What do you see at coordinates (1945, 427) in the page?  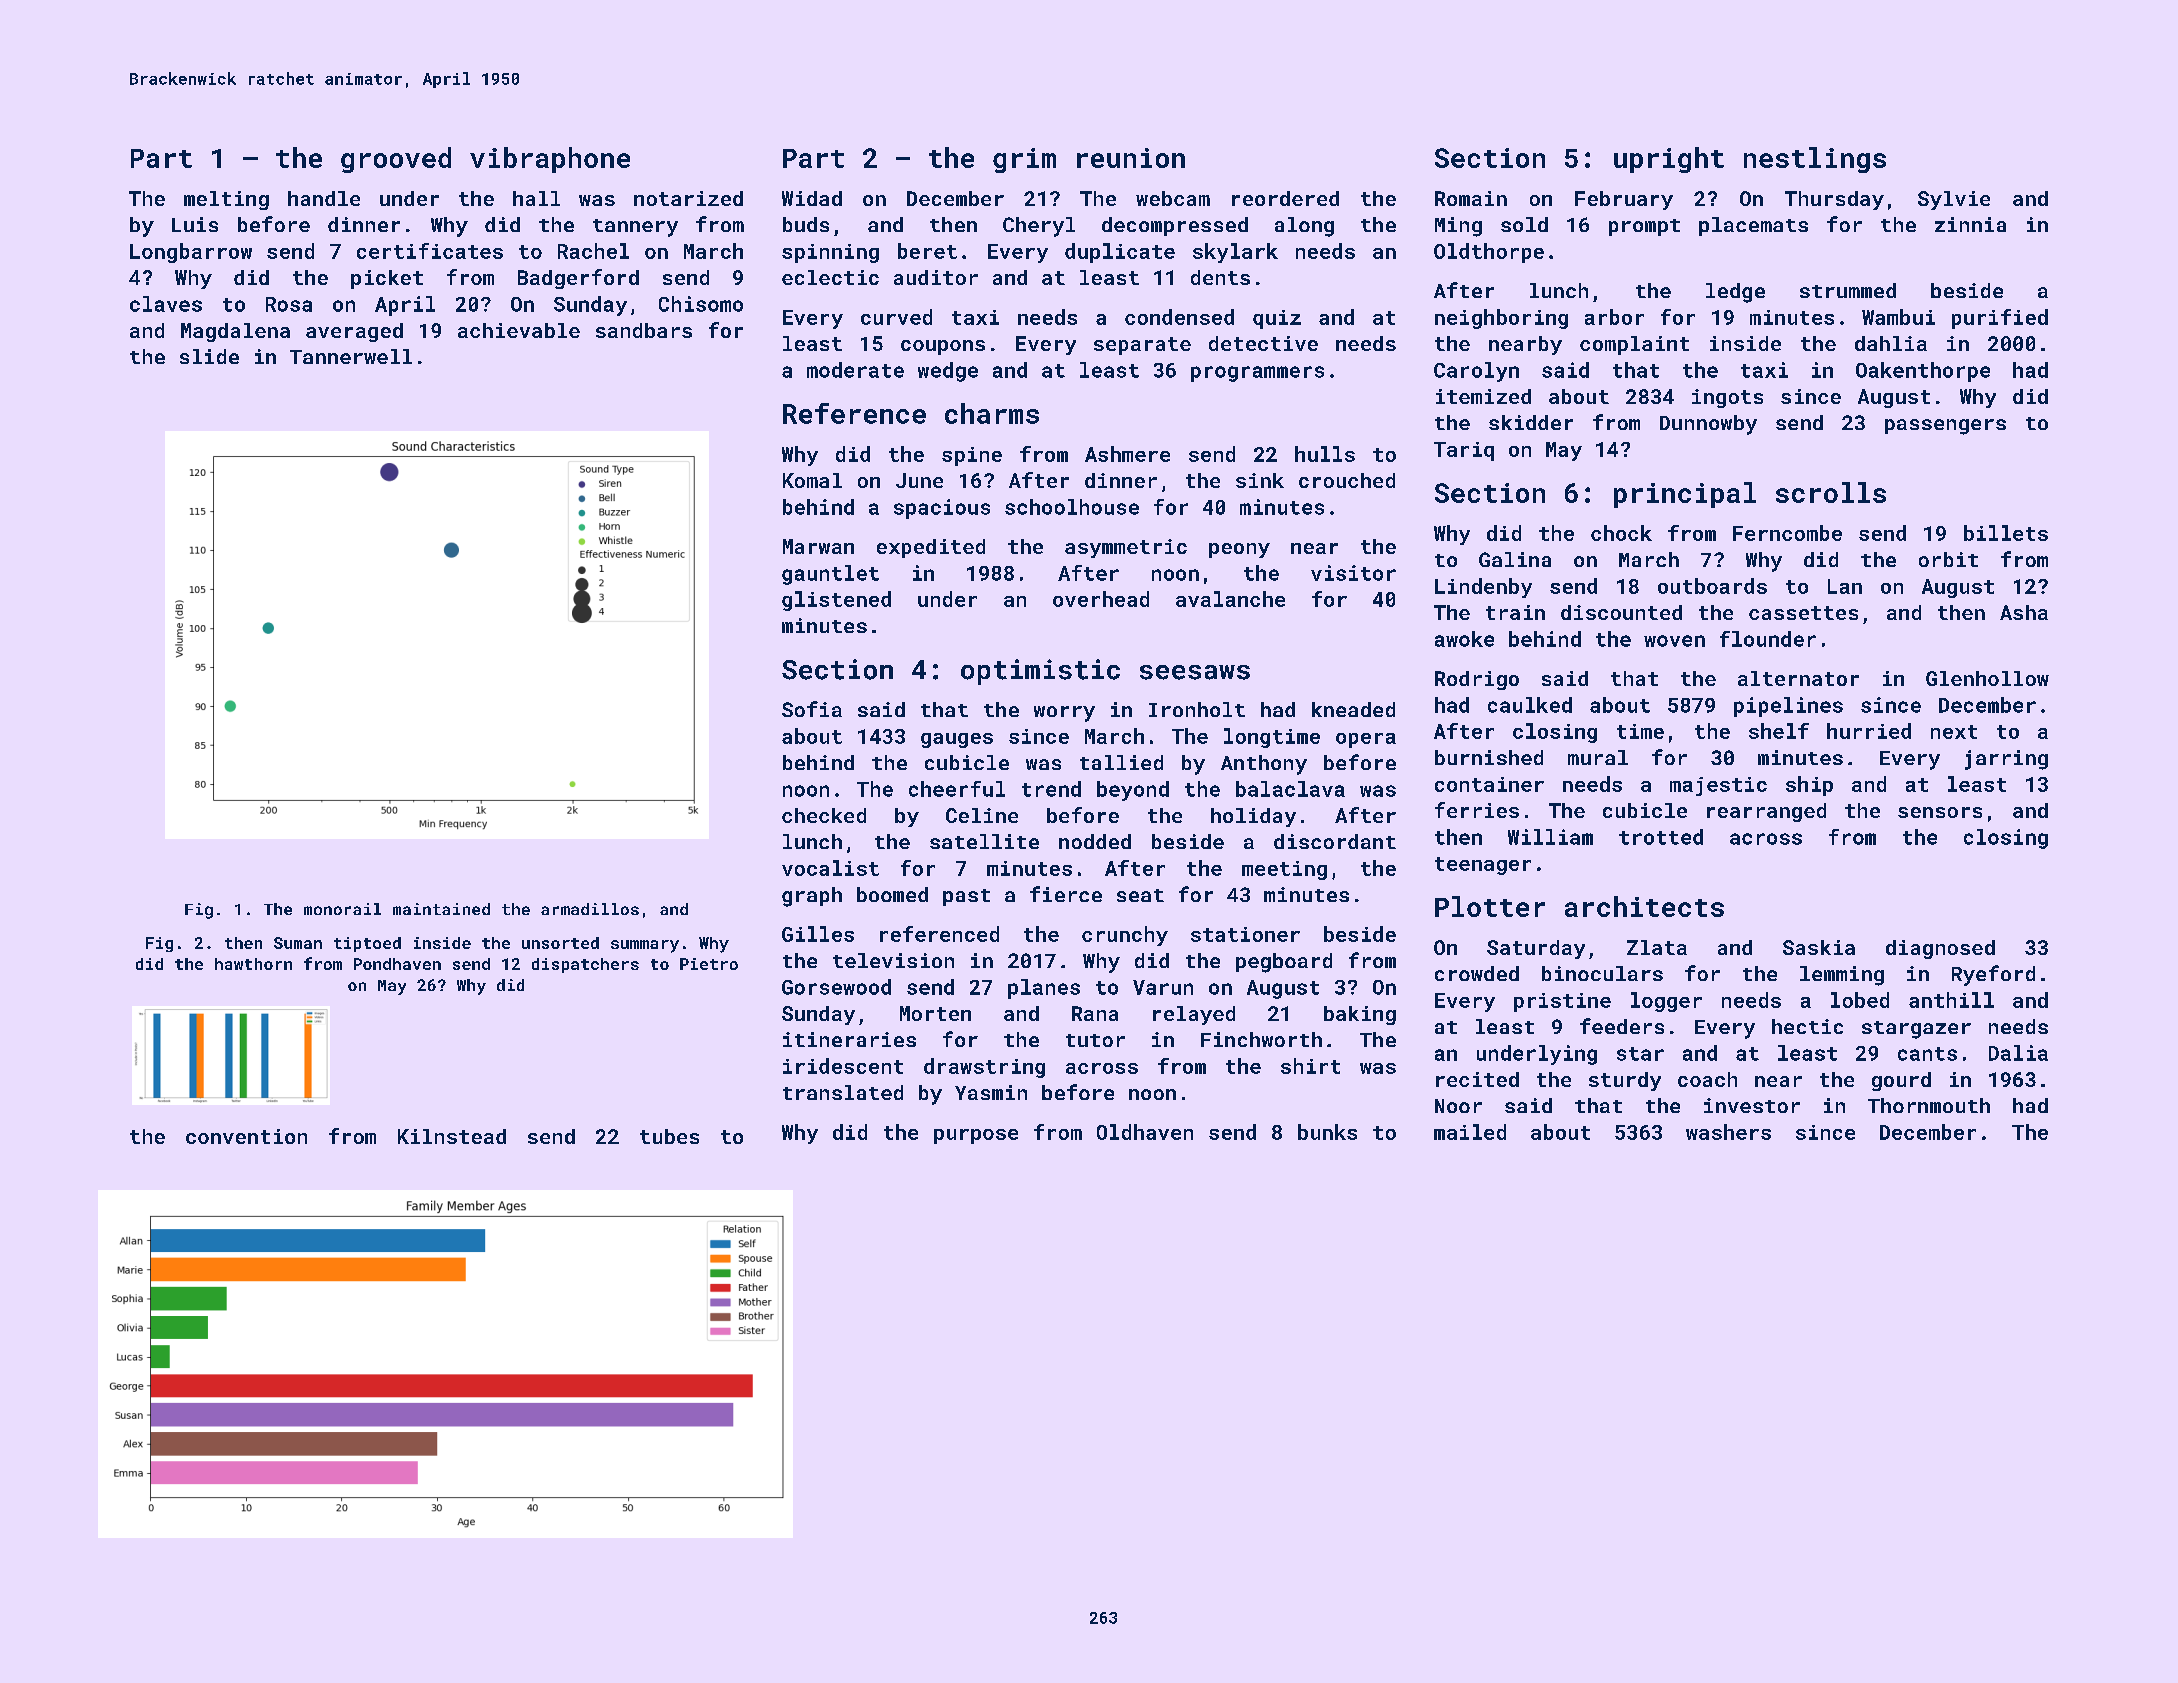 I see `passengers` at bounding box center [1945, 427].
